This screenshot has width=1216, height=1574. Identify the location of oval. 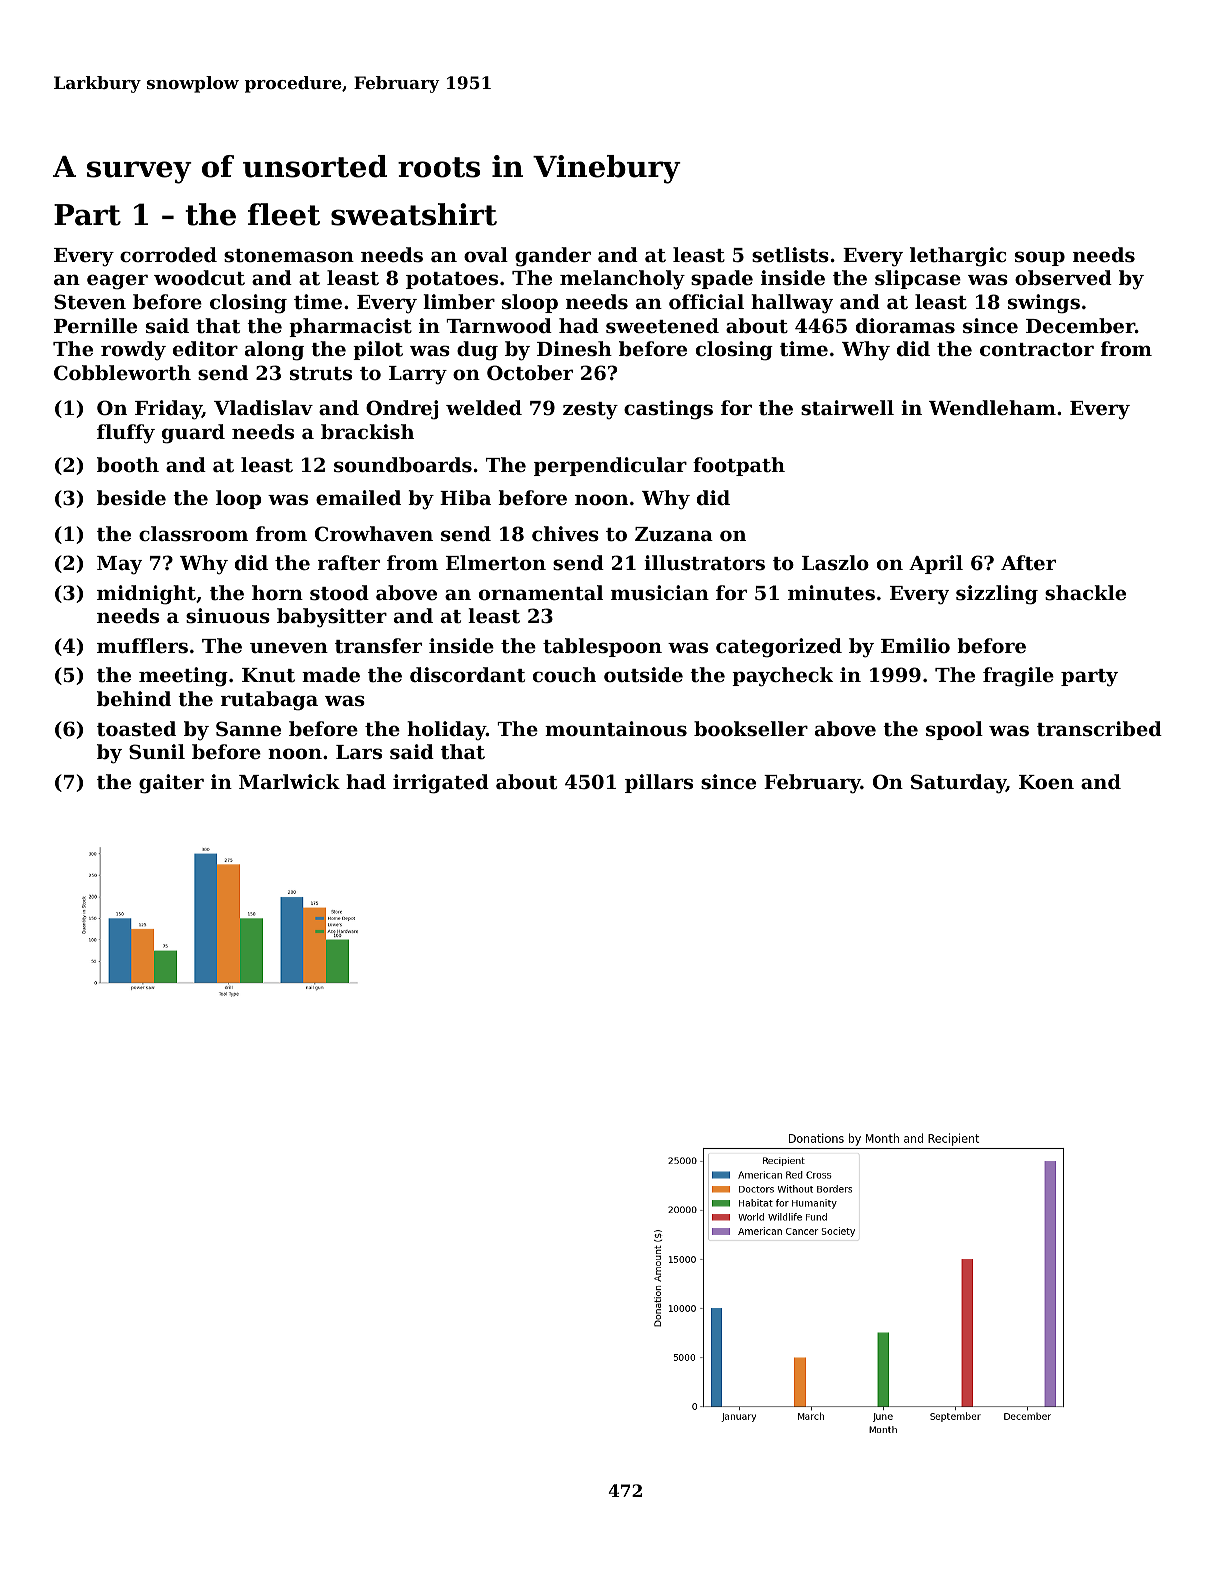
(486, 254).
